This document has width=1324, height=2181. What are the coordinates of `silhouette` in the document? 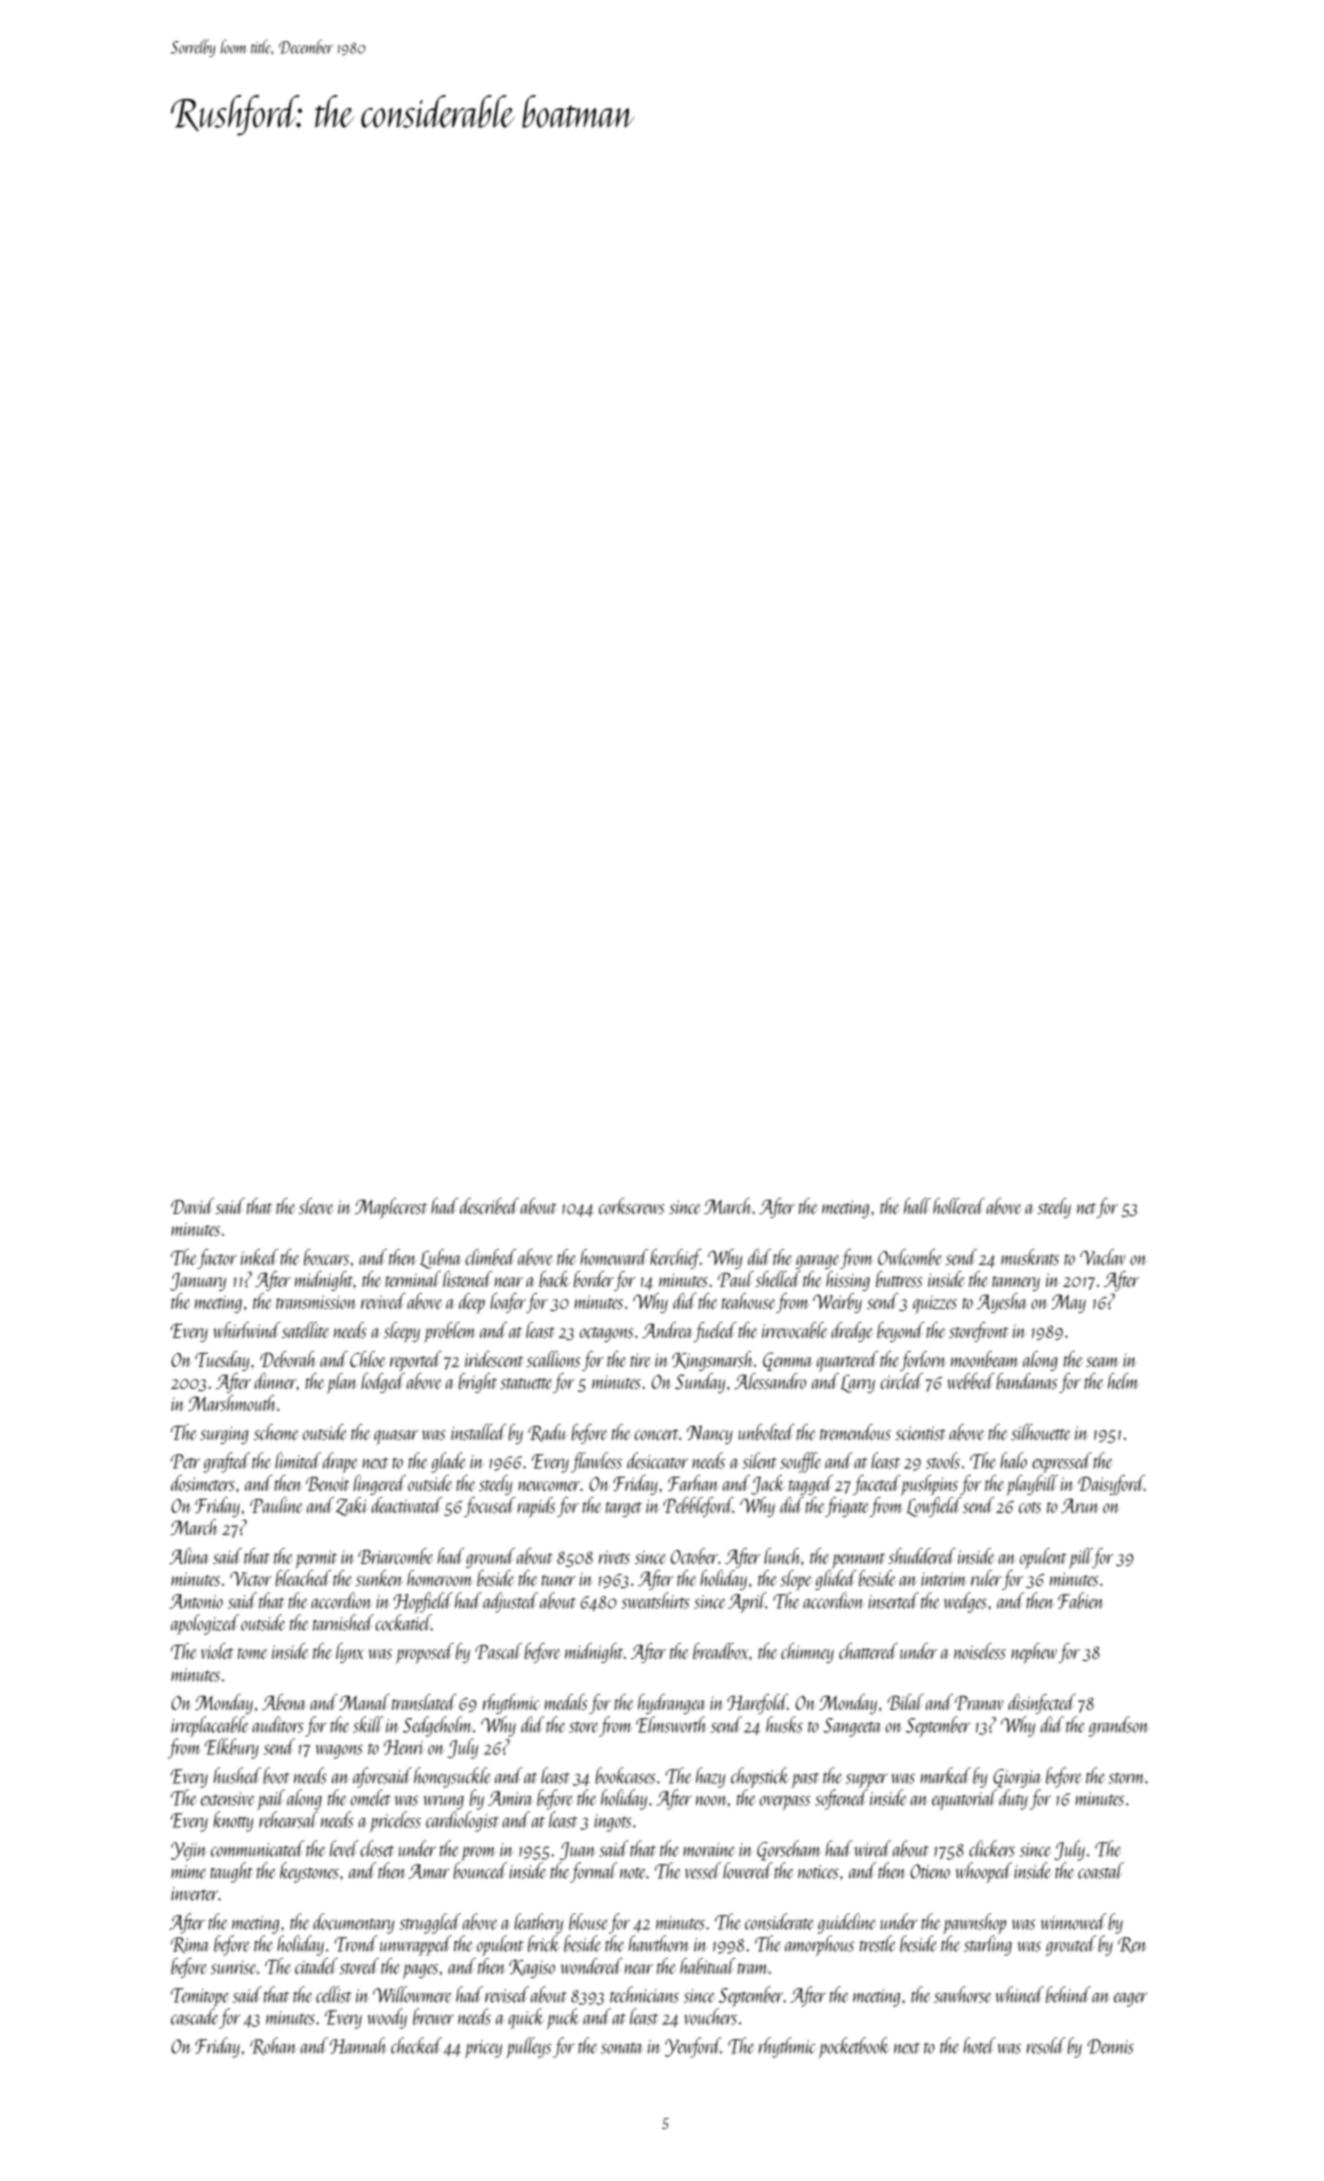 It's located at (1041, 1432).
